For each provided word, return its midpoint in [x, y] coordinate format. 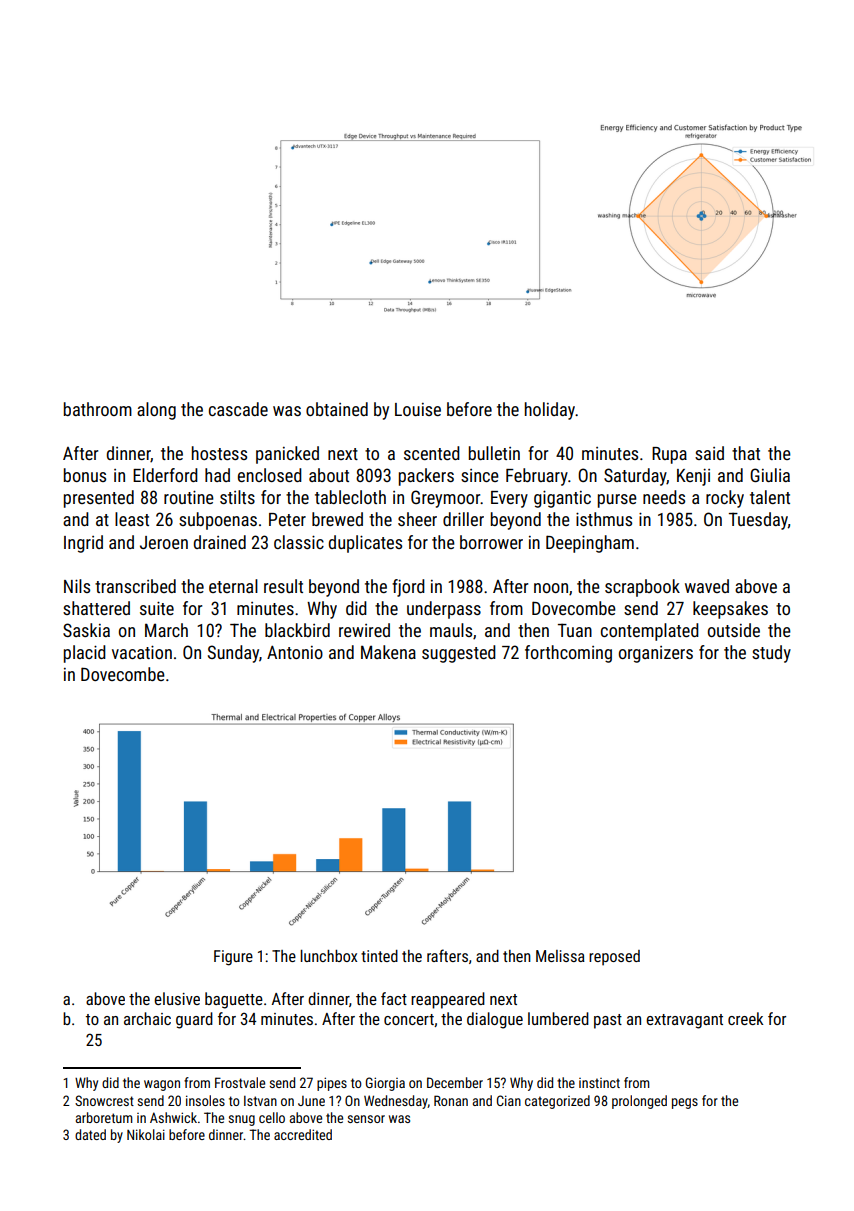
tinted [379, 956]
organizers [656, 654]
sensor [366, 1119]
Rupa [669, 455]
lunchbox [328, 956]
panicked [287, 455]
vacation [142, 652]
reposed [614, 958]
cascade [238, 409]
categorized [557, 1102]
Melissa [560, 956]
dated [90, 1134]
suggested [459, 654]
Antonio [295, 652]
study [771, 654]
